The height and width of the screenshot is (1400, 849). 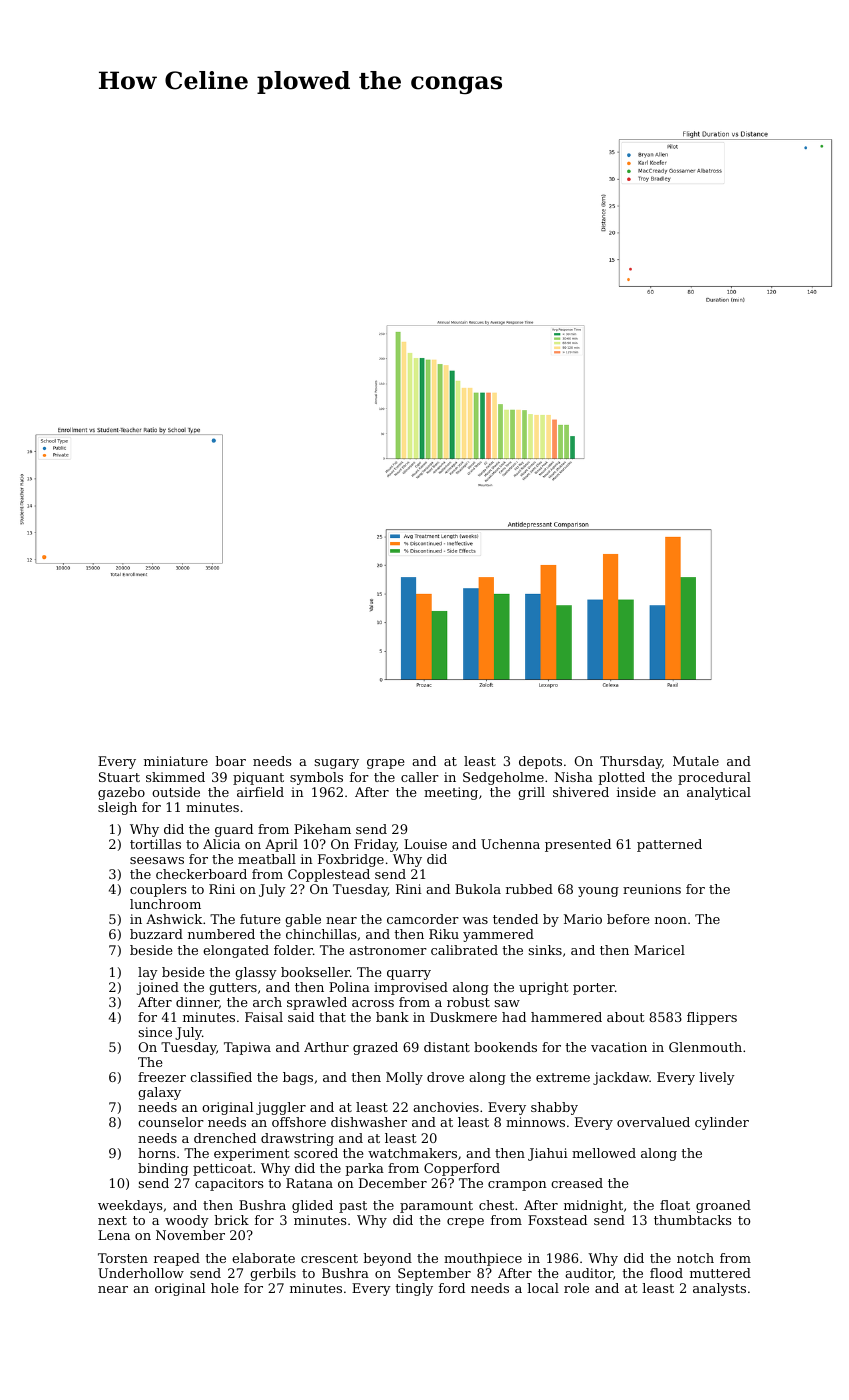 What do you see at coordinates (267, 859) in the screenshot?
I see `meatball` at bounding box center [267, 859].
